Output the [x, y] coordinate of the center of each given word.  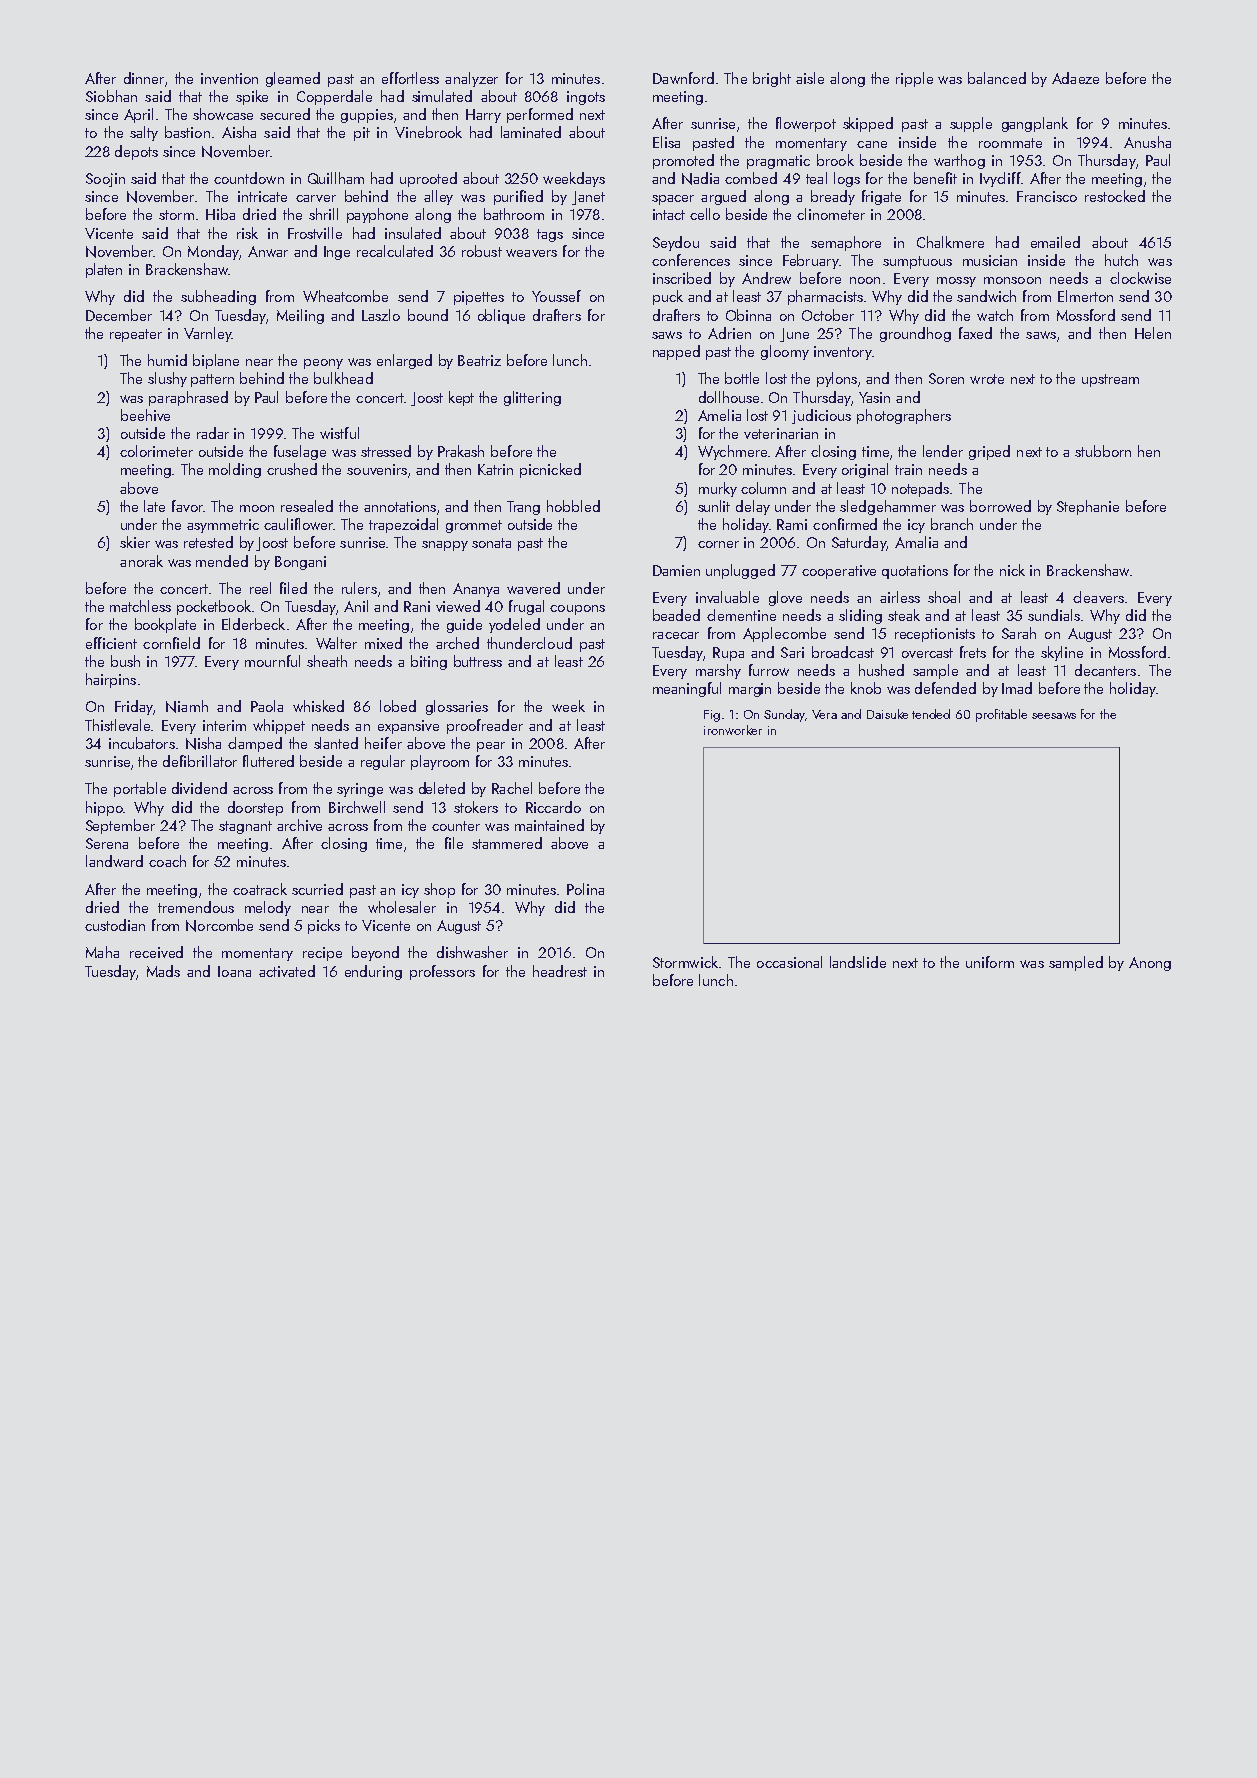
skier [135, 542]
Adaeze [1075, 78]
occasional [789, 962]
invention [229, 78]
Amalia [916, 542]
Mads [163, 971]
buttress [478, 661]
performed [540, 115]
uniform [990, 962]
